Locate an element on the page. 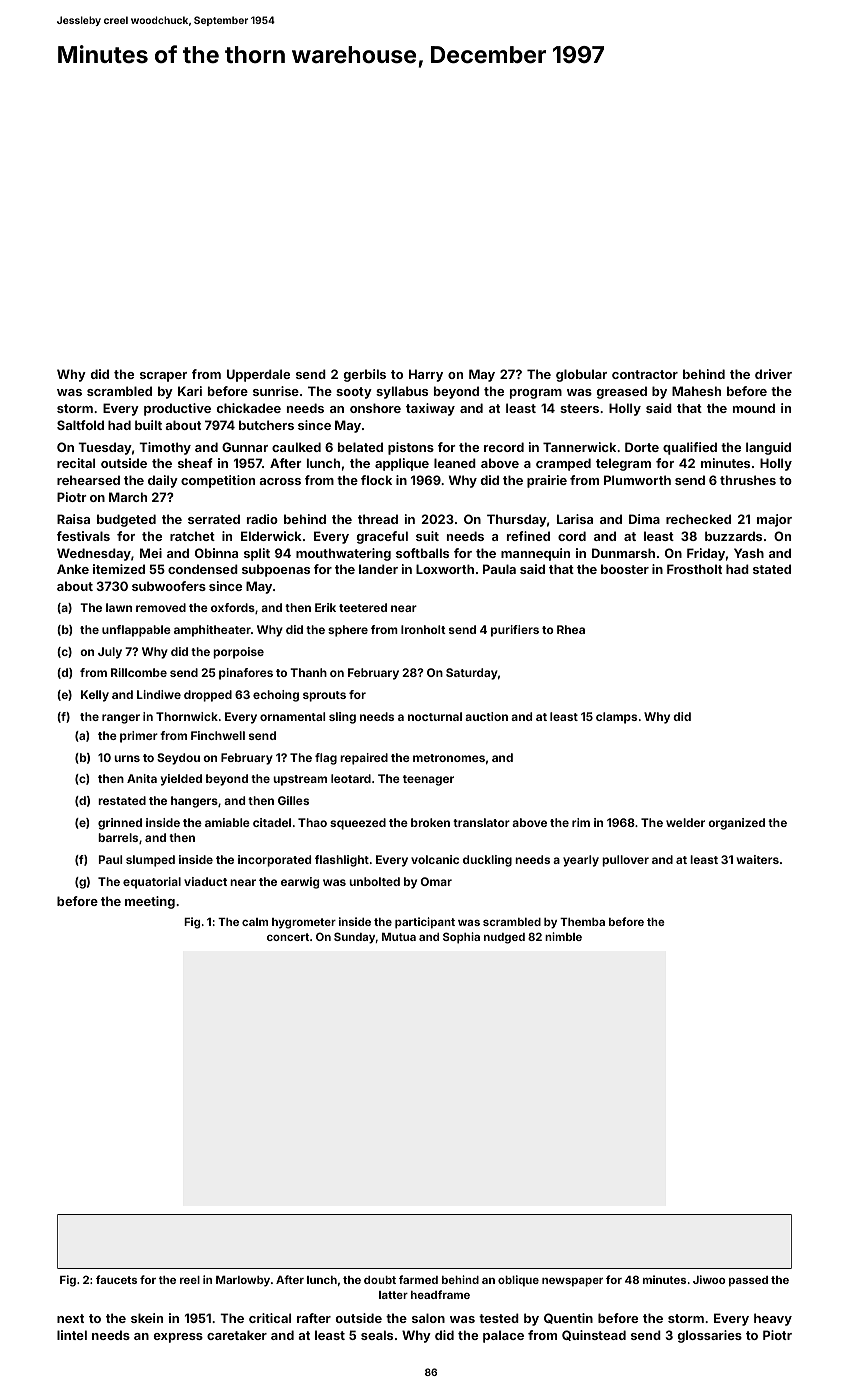  organized is located at coordinates (736, 824).
